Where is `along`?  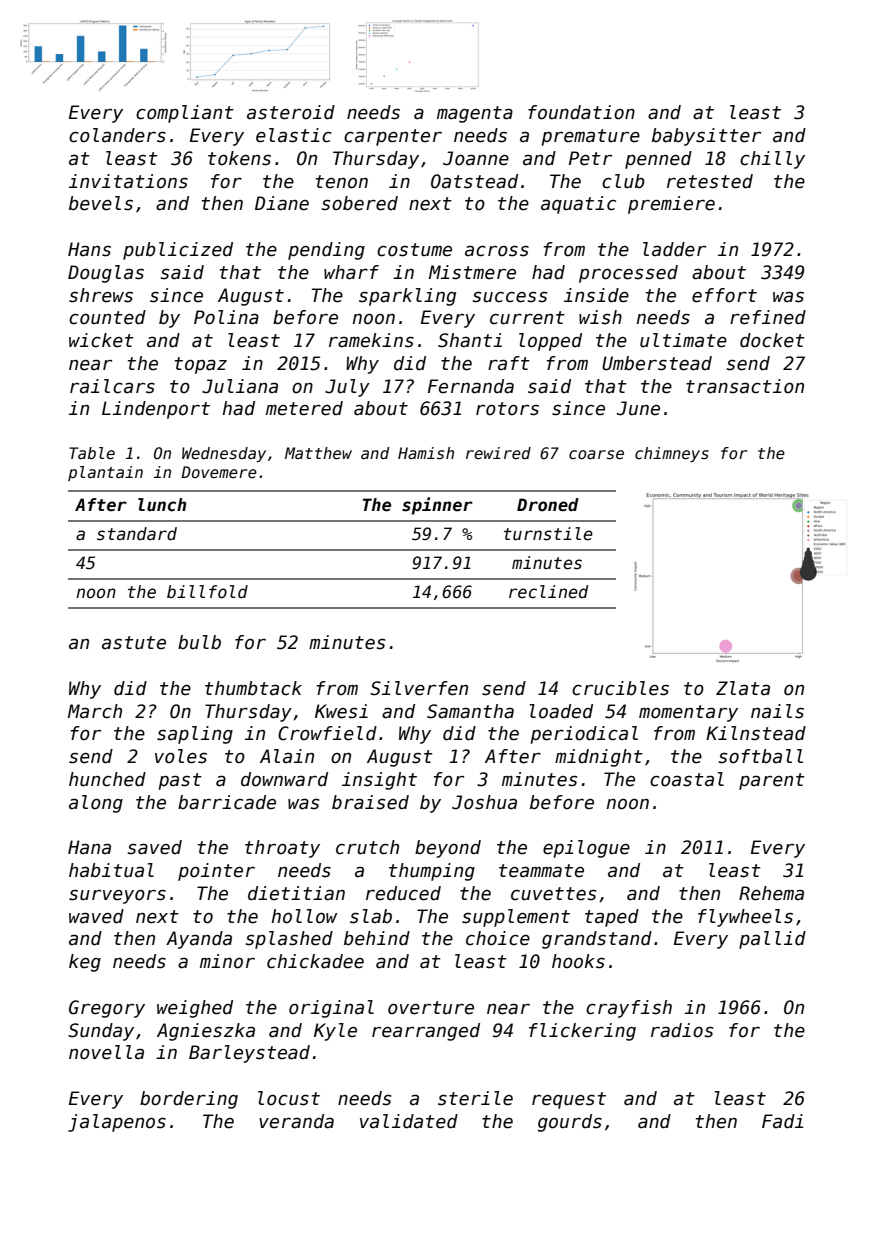 along is located at coordinates (96, 804).
